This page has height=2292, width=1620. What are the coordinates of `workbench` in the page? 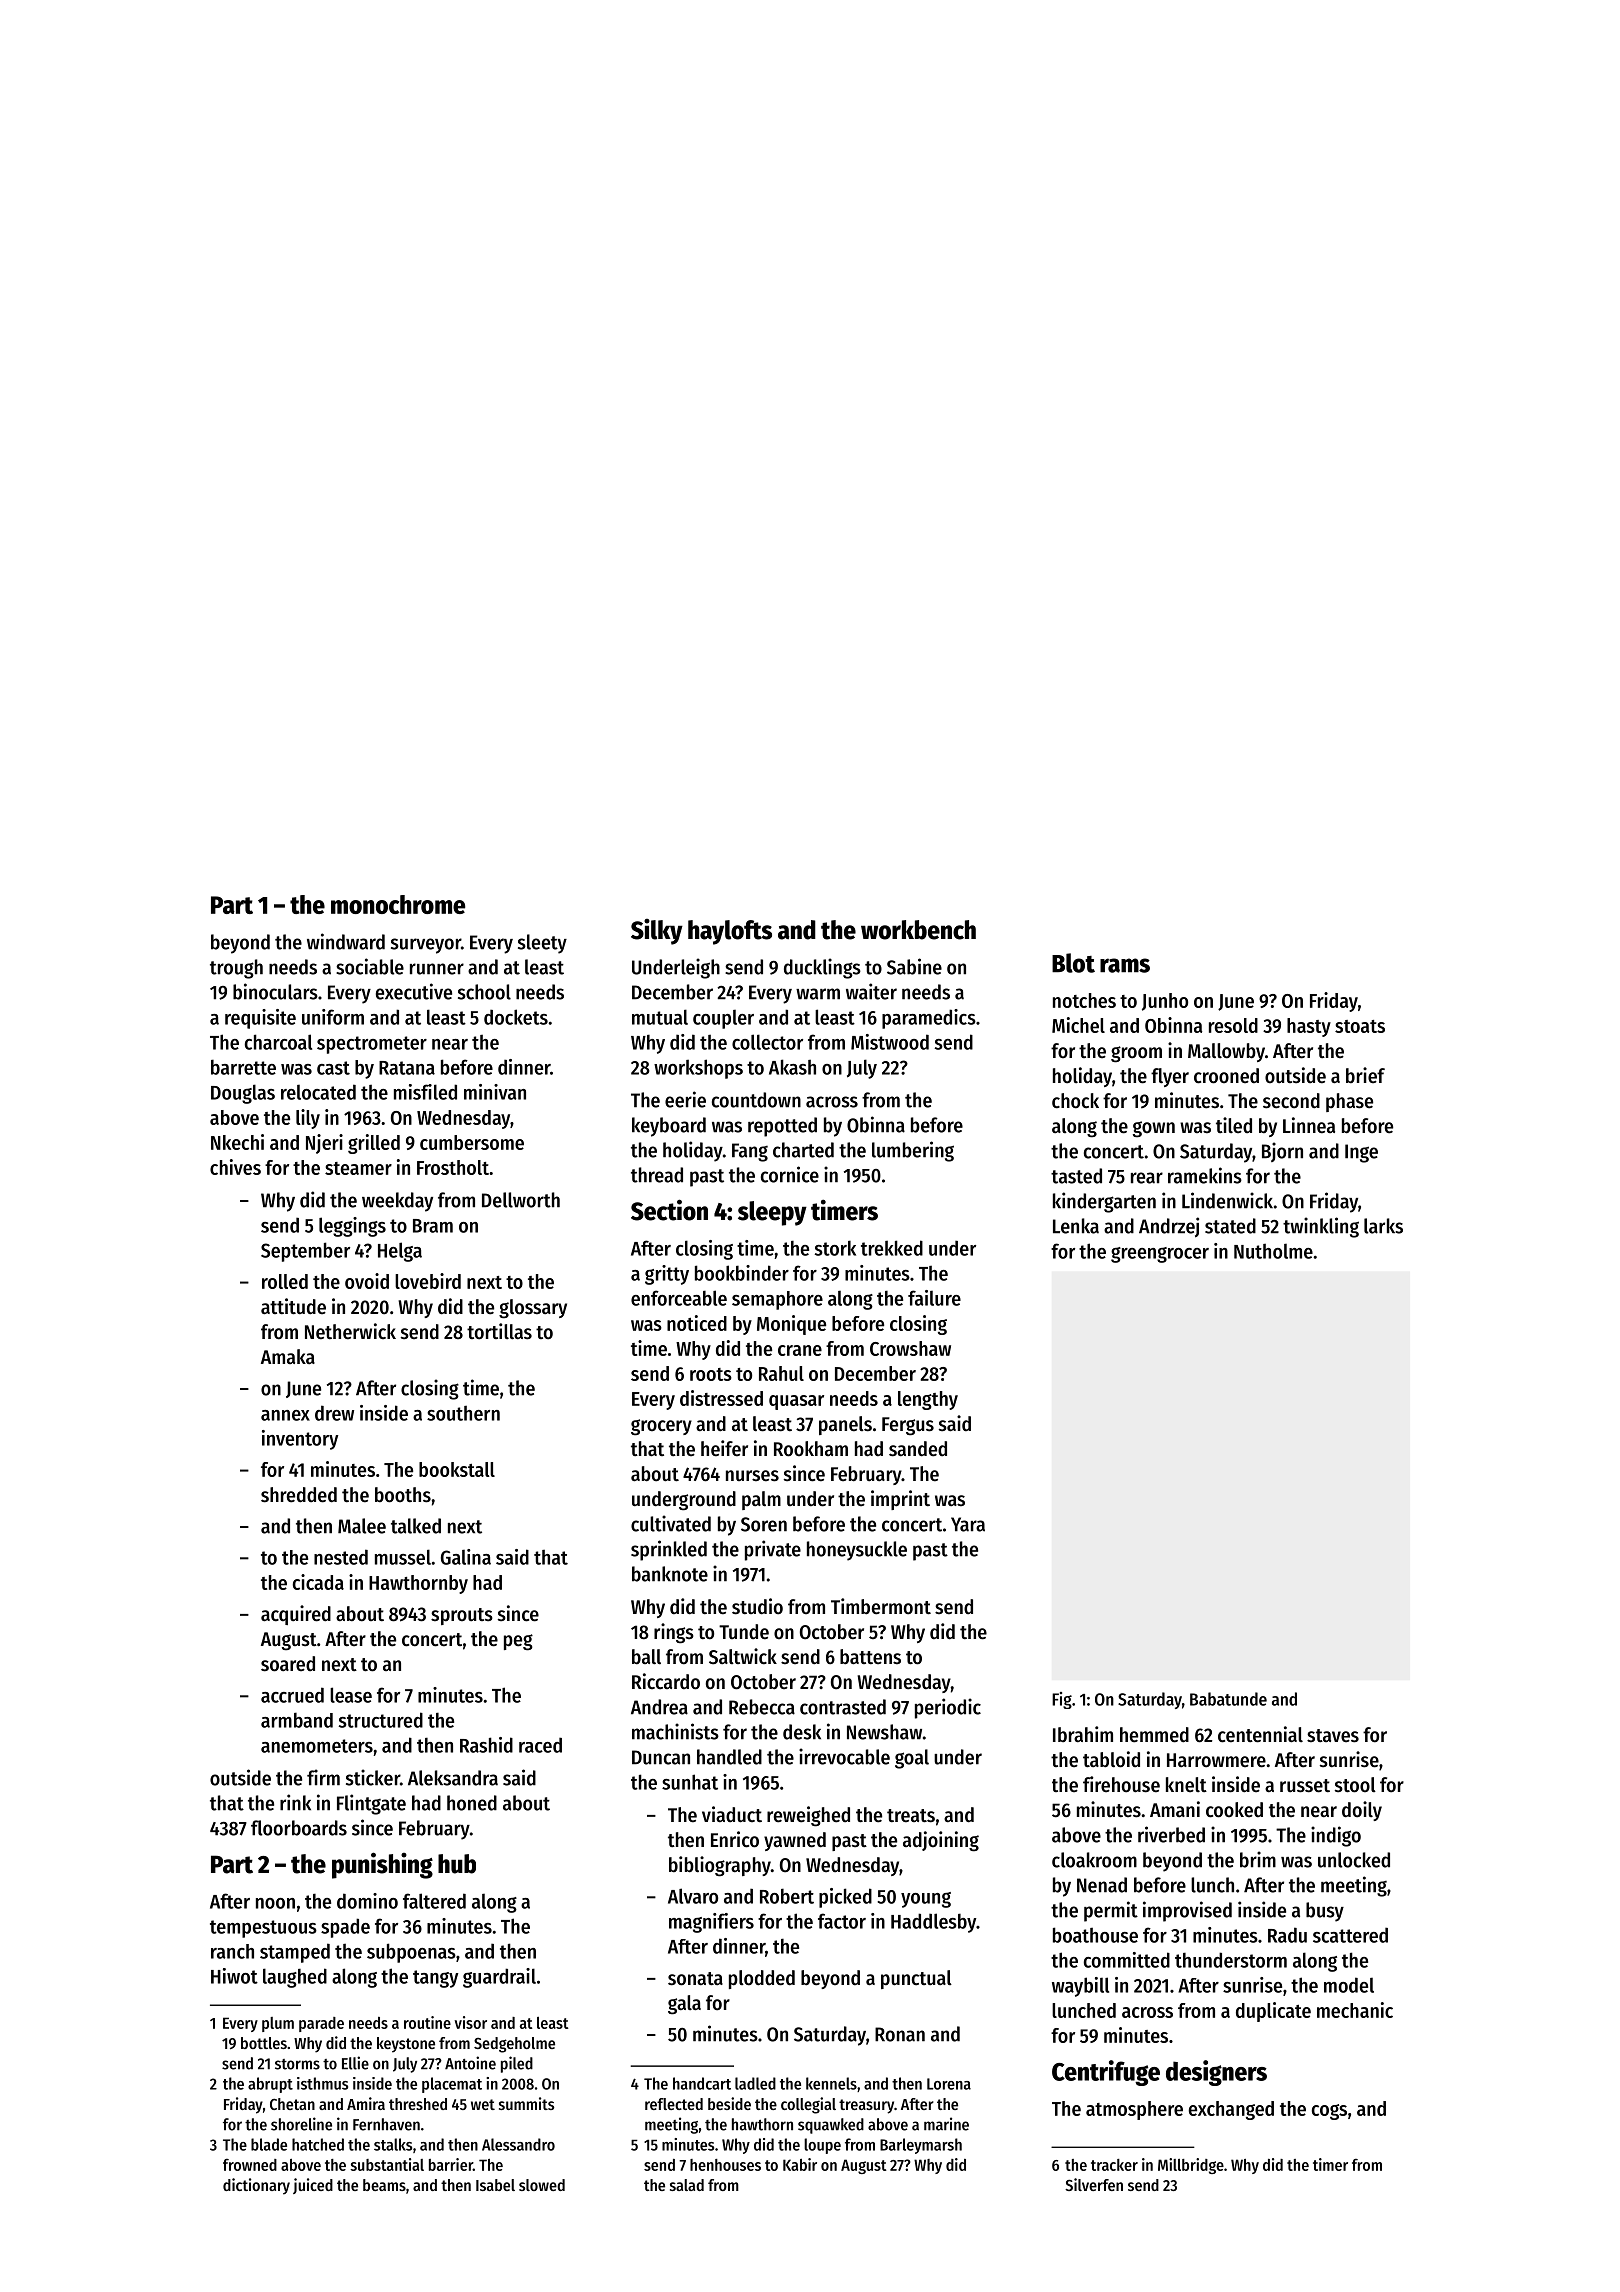 It's located at (918, 930).
